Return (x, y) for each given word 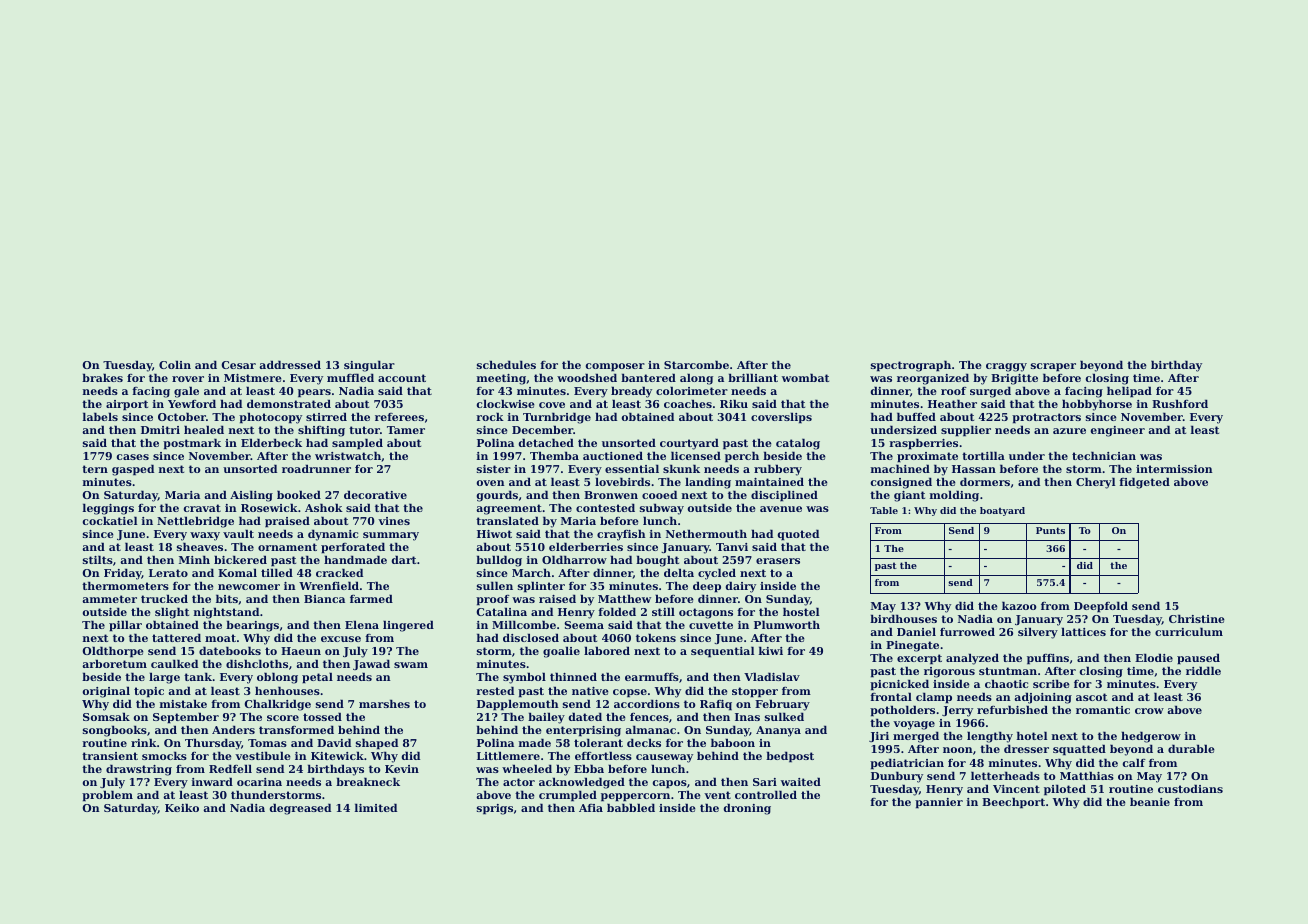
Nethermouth (706, 533)
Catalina (502, 611)
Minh (194, 559)
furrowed (967, 631)
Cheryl (1095, 483)
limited (376, 807)
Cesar (239, 365)
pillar (125, 626)
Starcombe (696, 364)
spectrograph (911, 366)
